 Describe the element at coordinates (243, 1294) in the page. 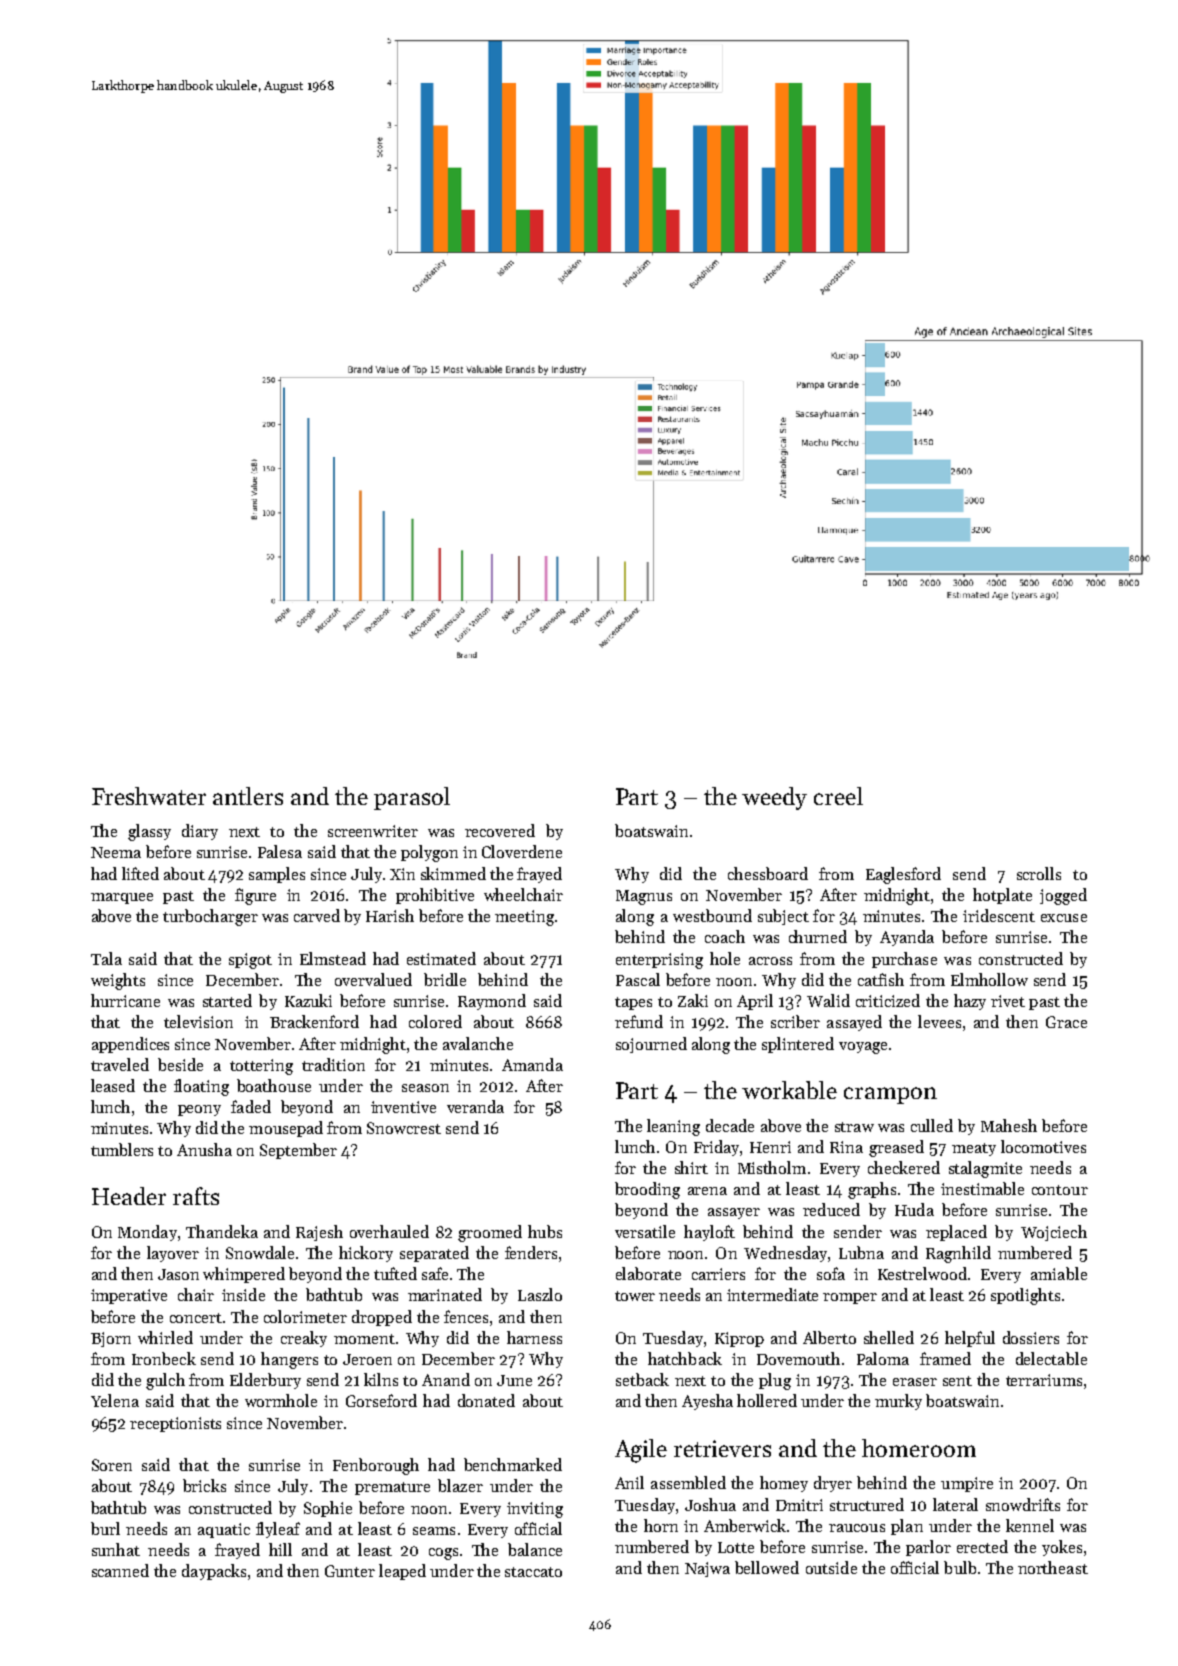

I see `inside` at that location.
